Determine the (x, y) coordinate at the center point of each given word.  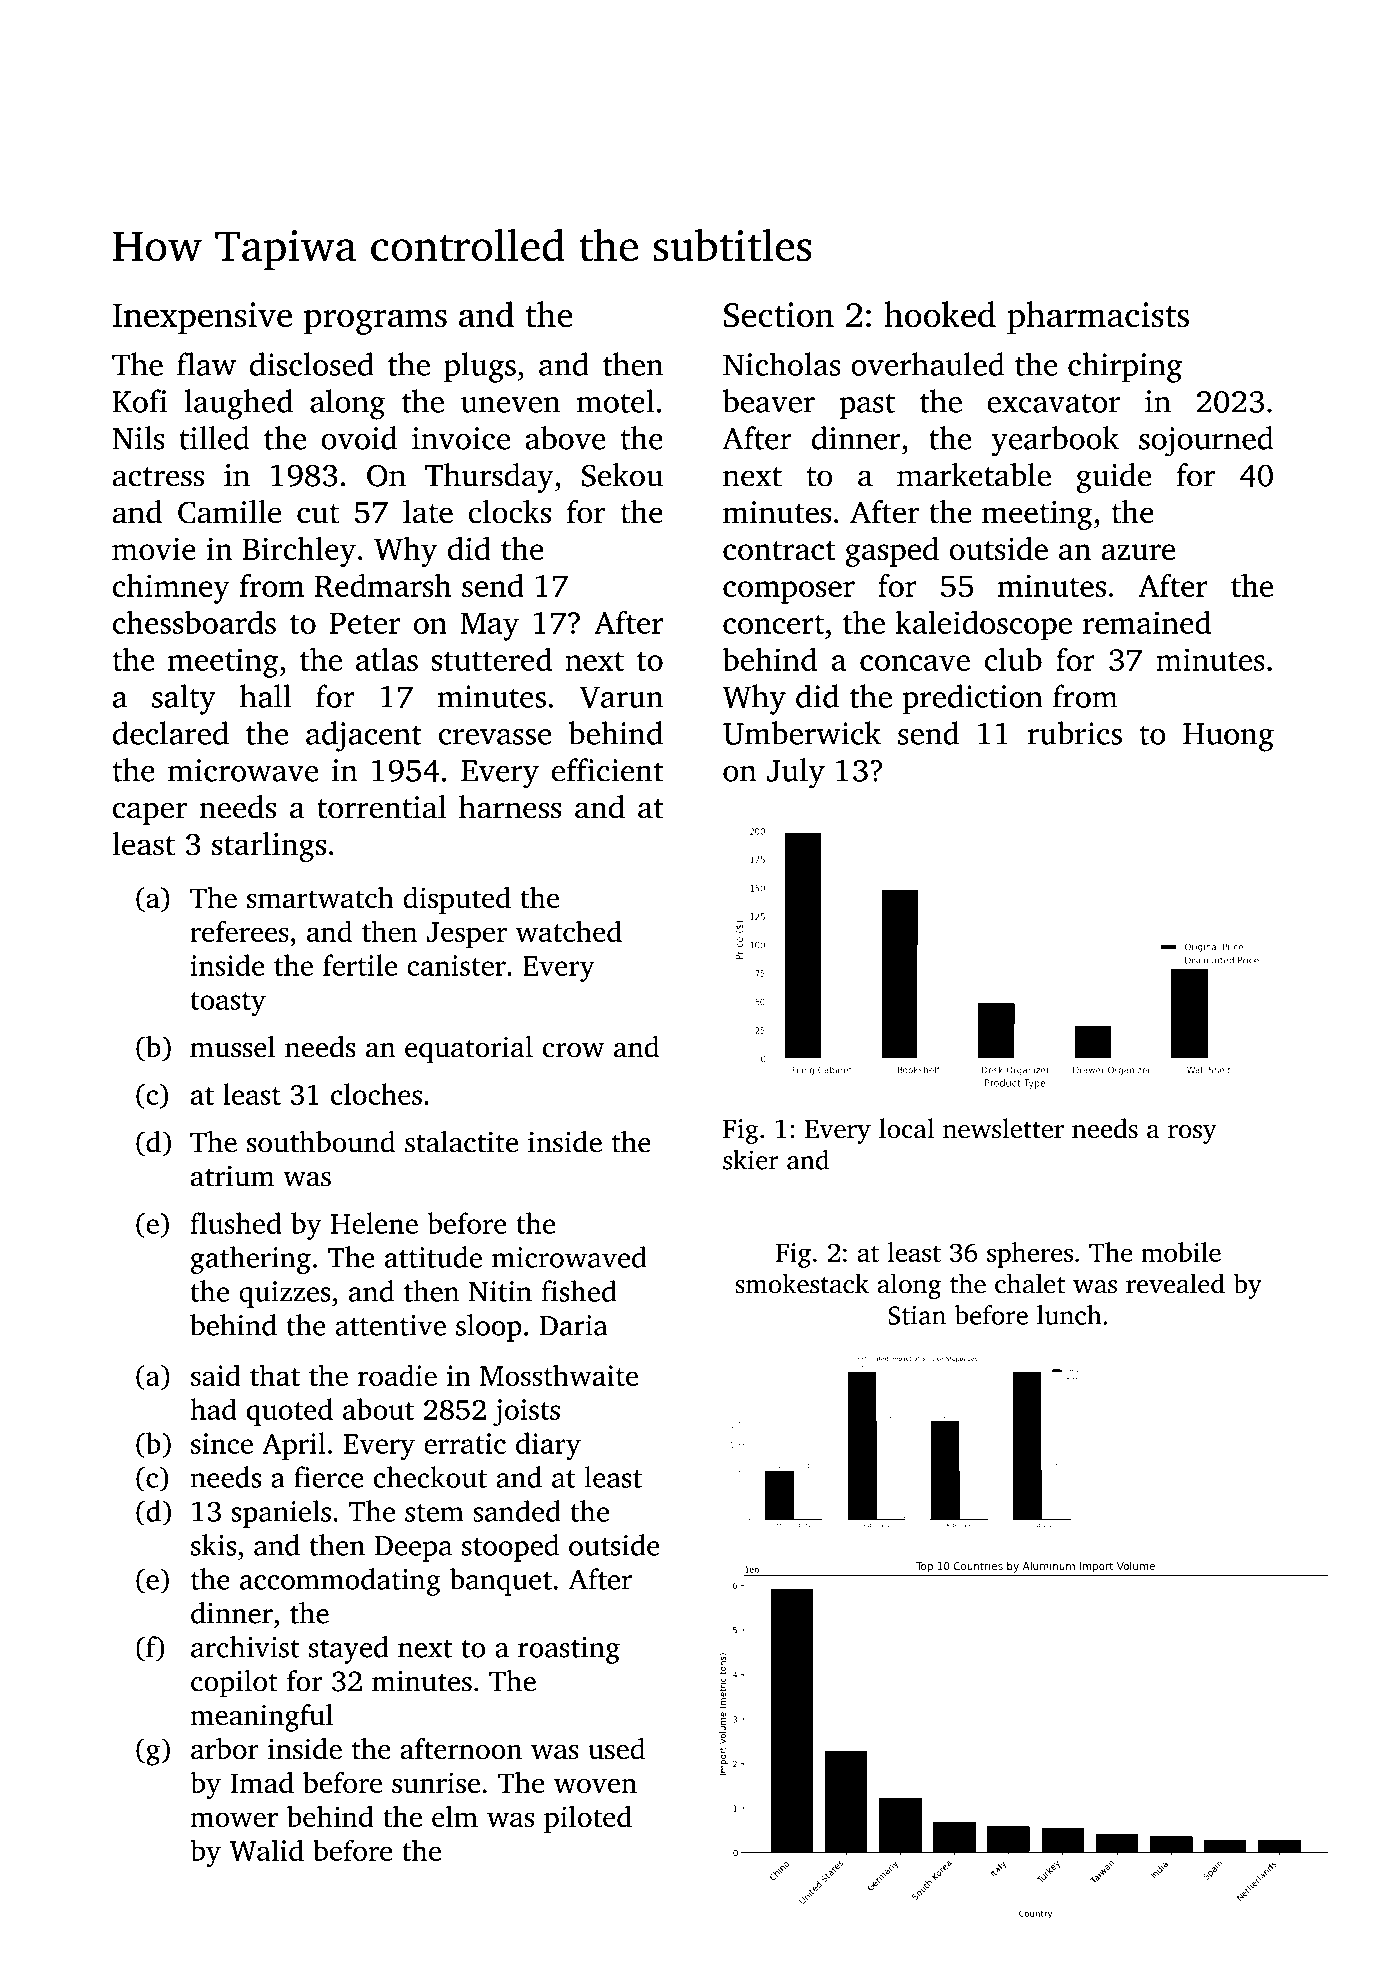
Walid (267, 1850)
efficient (608, 770)
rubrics (1075, 733)
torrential (381, 807)
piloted (588, 1819)
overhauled (928, 364)
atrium (232, 1176)
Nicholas (782, 364)
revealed (1175, 1283)
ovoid (359, 438)
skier (751, 1159)
